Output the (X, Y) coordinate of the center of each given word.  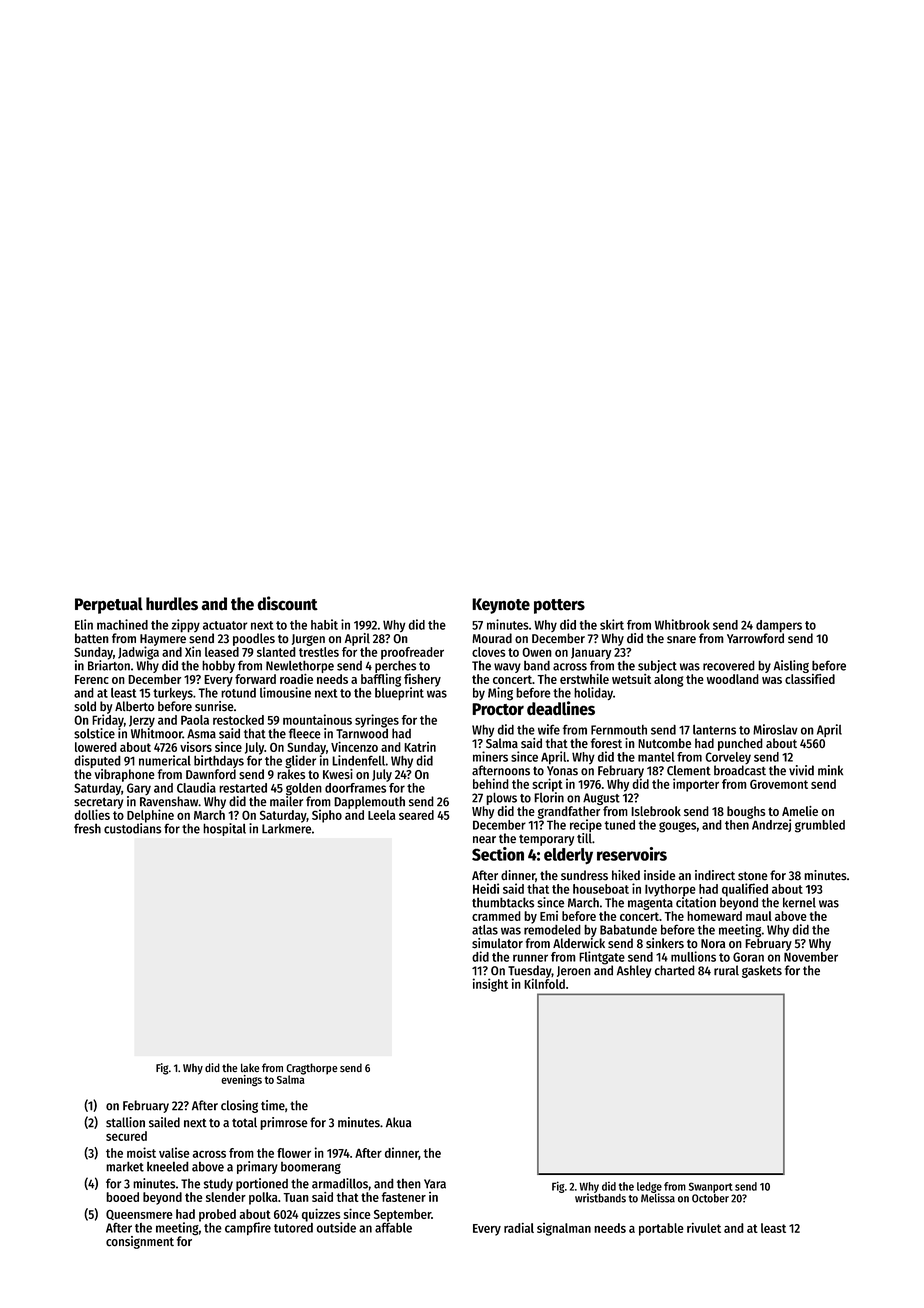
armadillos (340, 1183)
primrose (284, 1123)
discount (287, 603)
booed (122, 1197)
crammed (496, 916)
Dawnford (211, 774)
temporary (546, 840)
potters (559, 606)
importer (696, 785)
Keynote (501, 606)
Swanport (711, 1187)
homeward (714, 916)
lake (250, 1067)
